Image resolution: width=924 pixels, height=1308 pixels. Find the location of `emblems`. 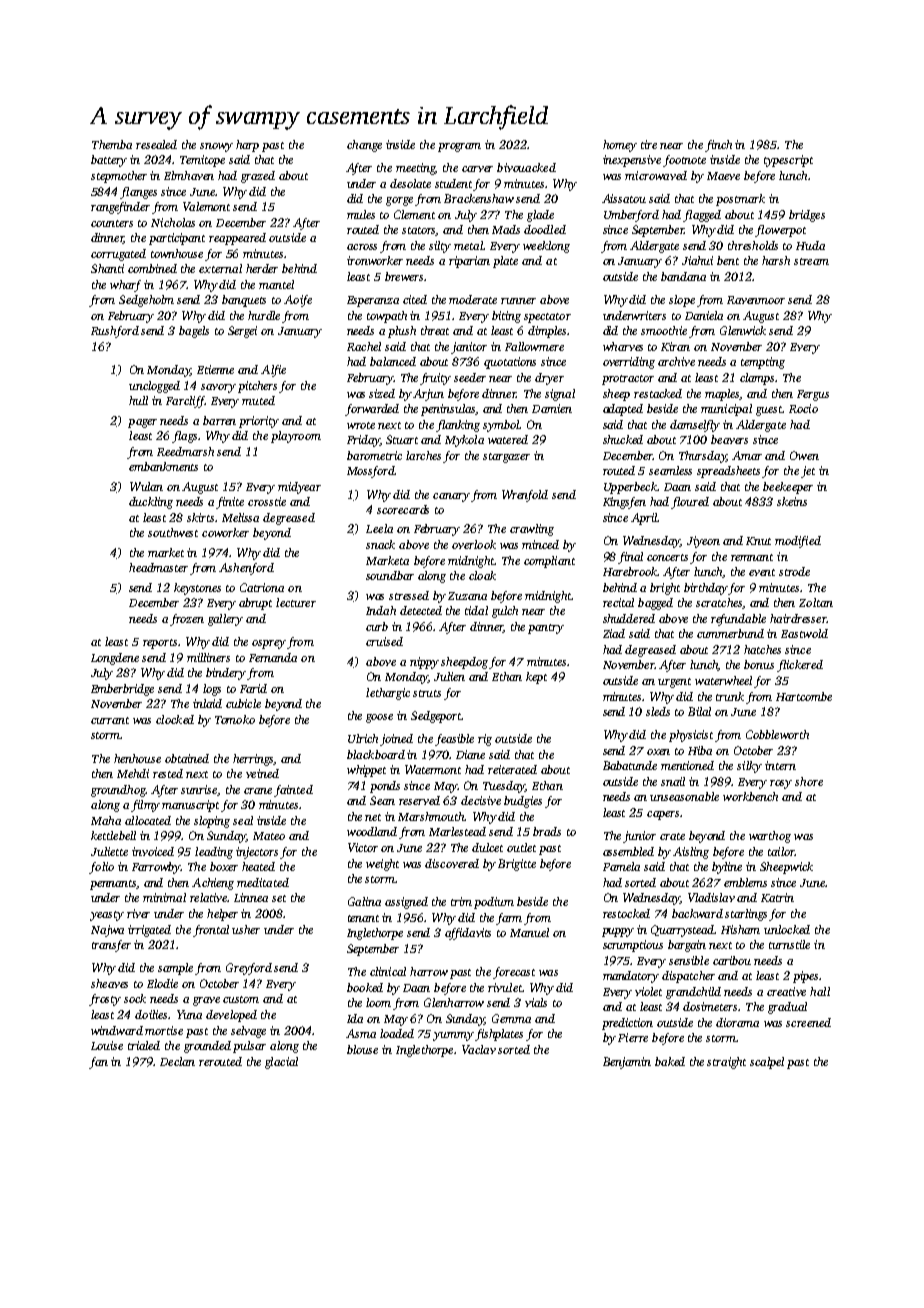

emblems is located at coordinates (745, 882).
